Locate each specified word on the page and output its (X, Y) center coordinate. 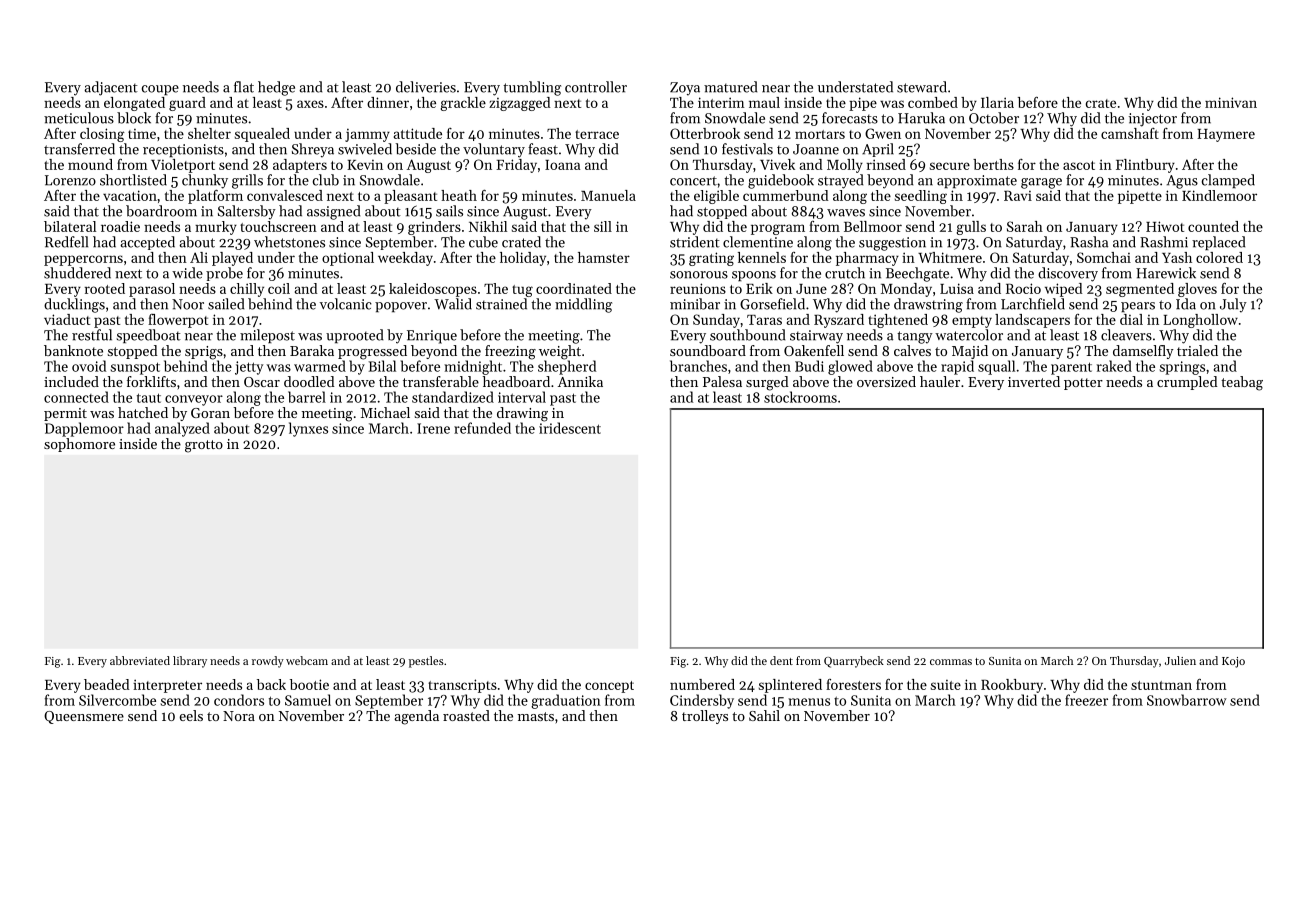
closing (102, 135)
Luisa (957, 288)
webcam (307, 660)
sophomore (79, 445)
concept (609, 687)
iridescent (570, 428)
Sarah (1025, 226)
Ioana (562, 165)
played (232, 259)
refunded (482, 428)
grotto (204, 446)
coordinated (574, 288)
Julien (1180, 660)
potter (1083, 384)
